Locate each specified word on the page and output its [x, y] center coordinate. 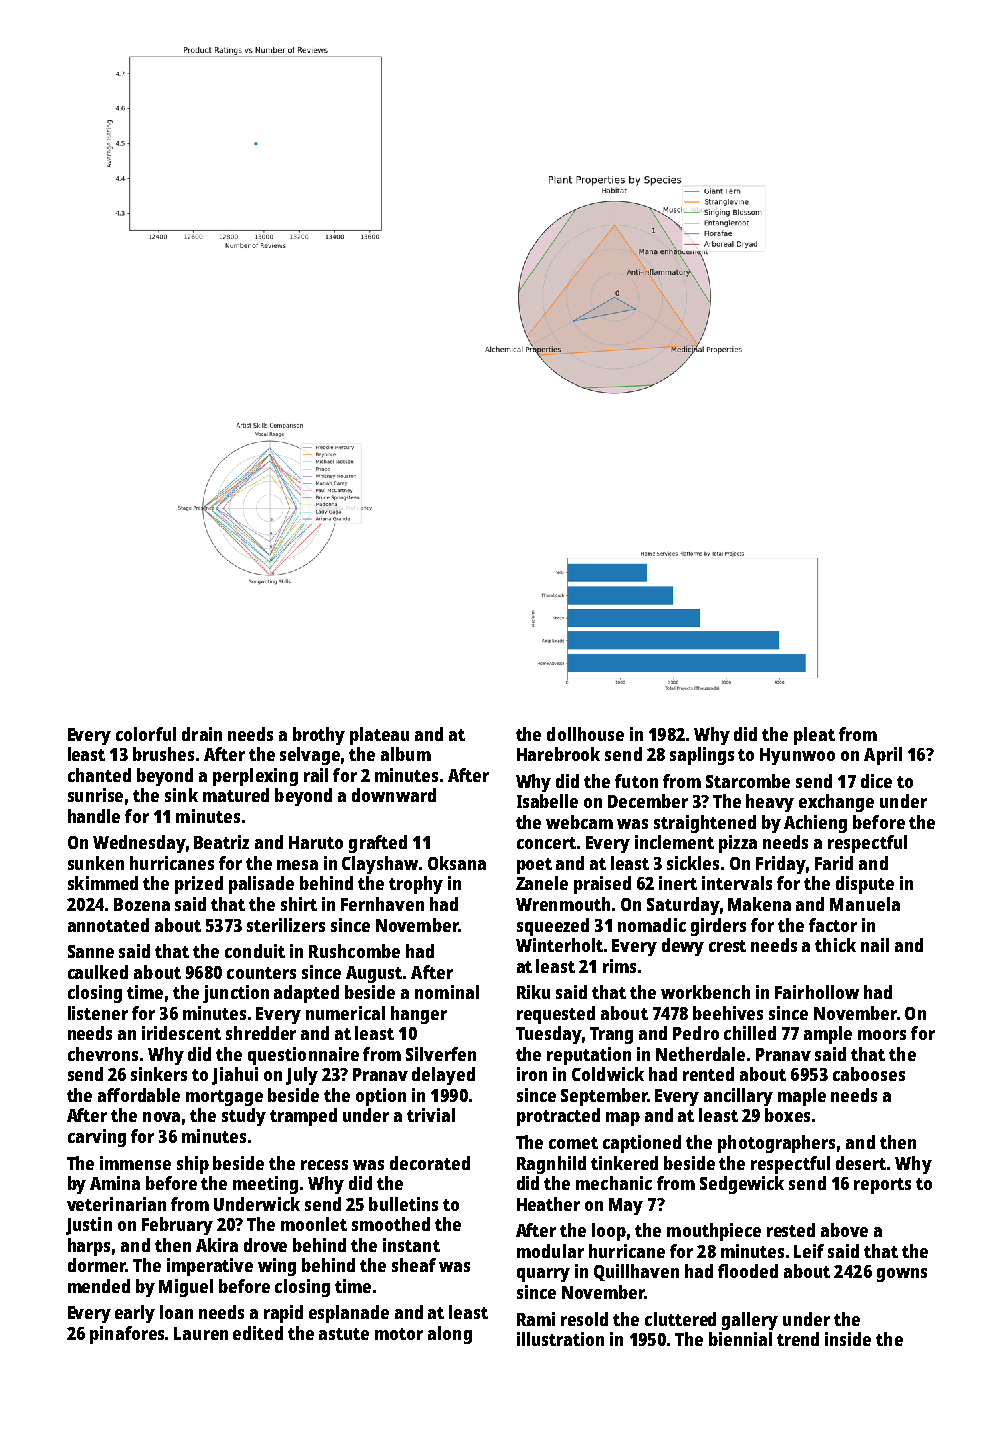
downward [394, 795]
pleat [814, 736]
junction [236, 994]
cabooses [869, 1074]
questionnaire [303, 1056]
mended [99, 1286]
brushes [163, 754]
